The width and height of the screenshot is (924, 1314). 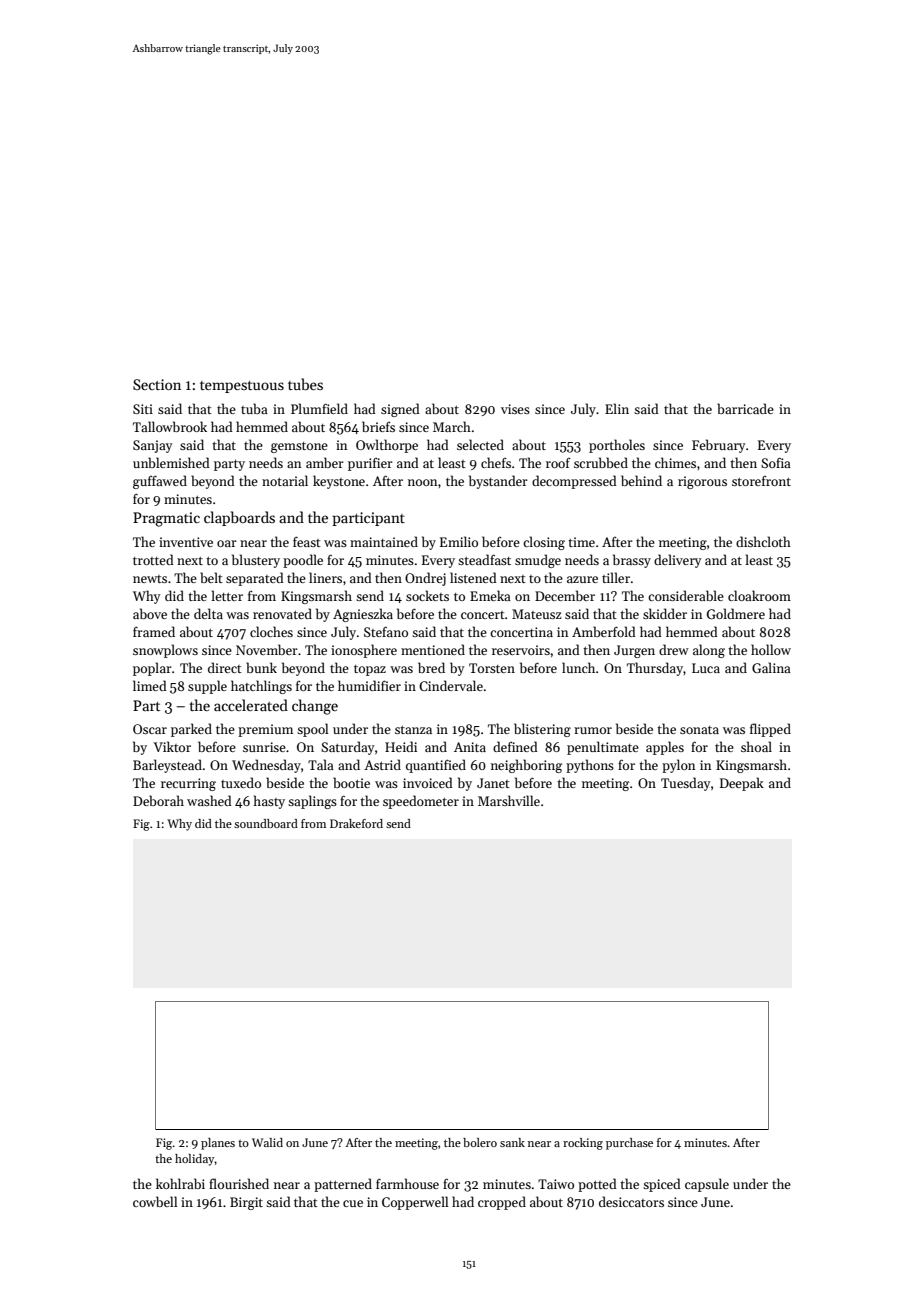 I want to click on soundboard, so click(x=266, y=823).
